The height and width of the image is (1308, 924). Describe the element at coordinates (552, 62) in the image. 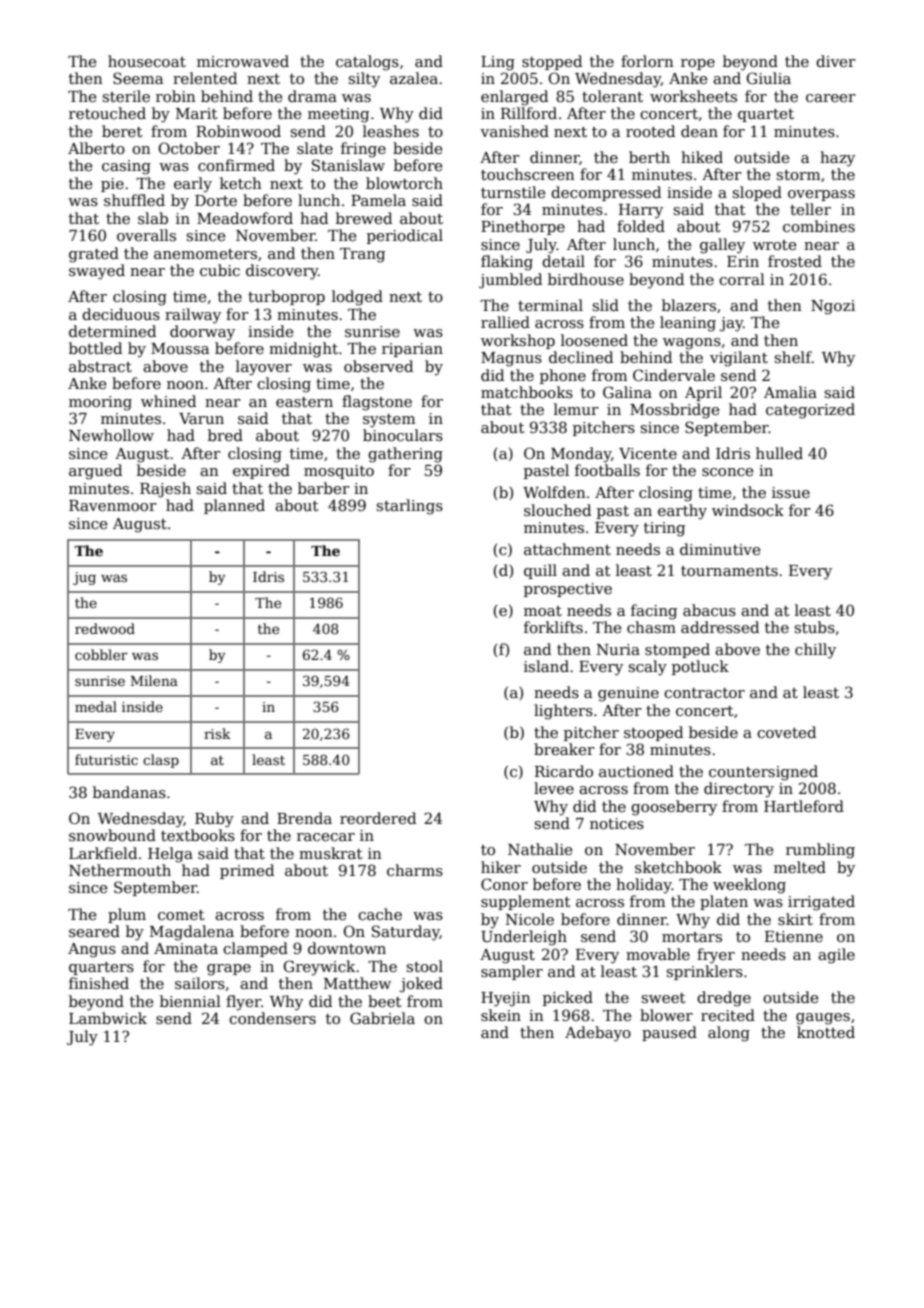

I see `stopped` at that location.
